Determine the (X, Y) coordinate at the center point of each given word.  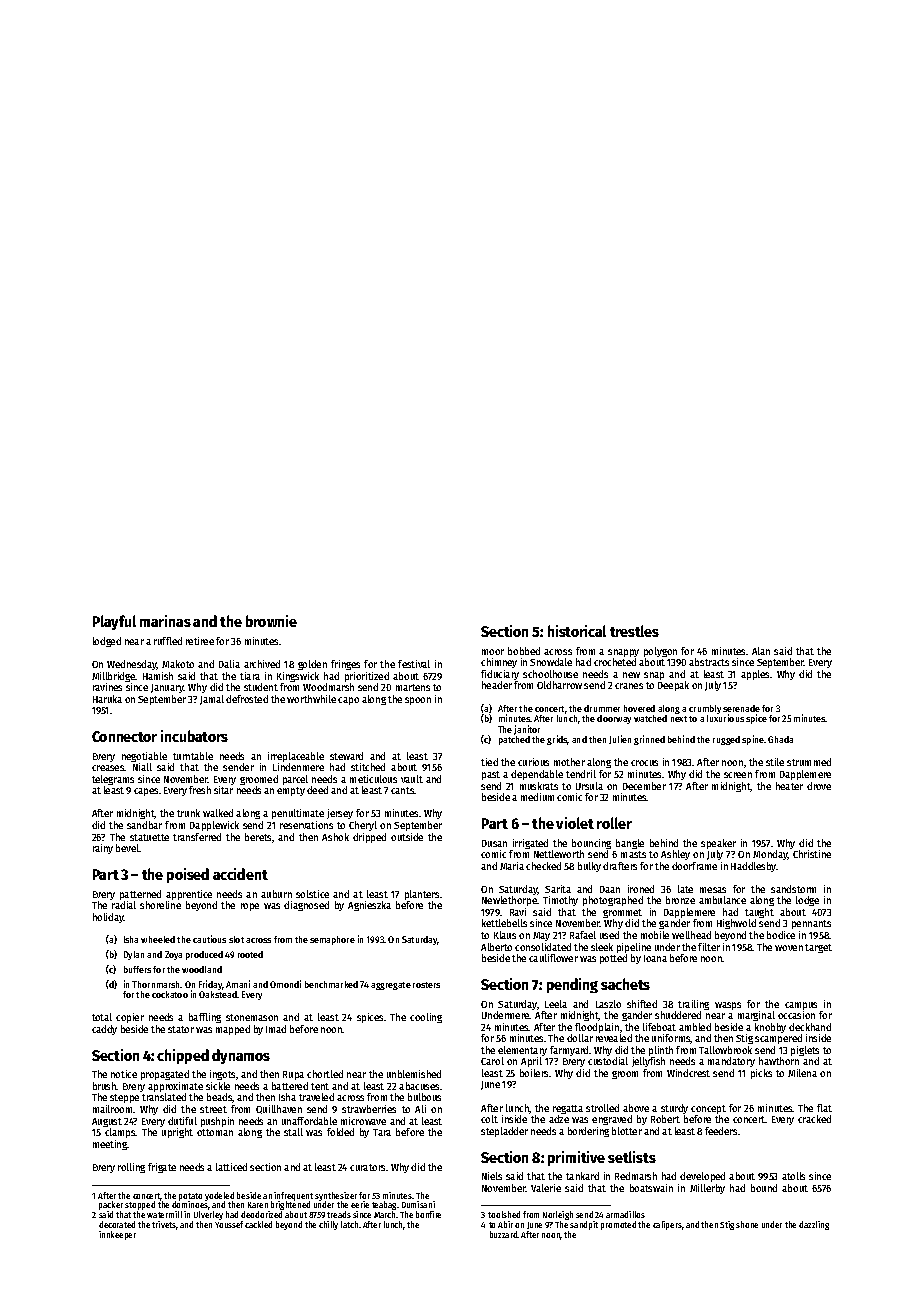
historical (577, 631)
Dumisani (418, 1204)
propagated (165, 1075)
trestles (634, 631)
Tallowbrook (725, 1050)
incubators (194, 736)
